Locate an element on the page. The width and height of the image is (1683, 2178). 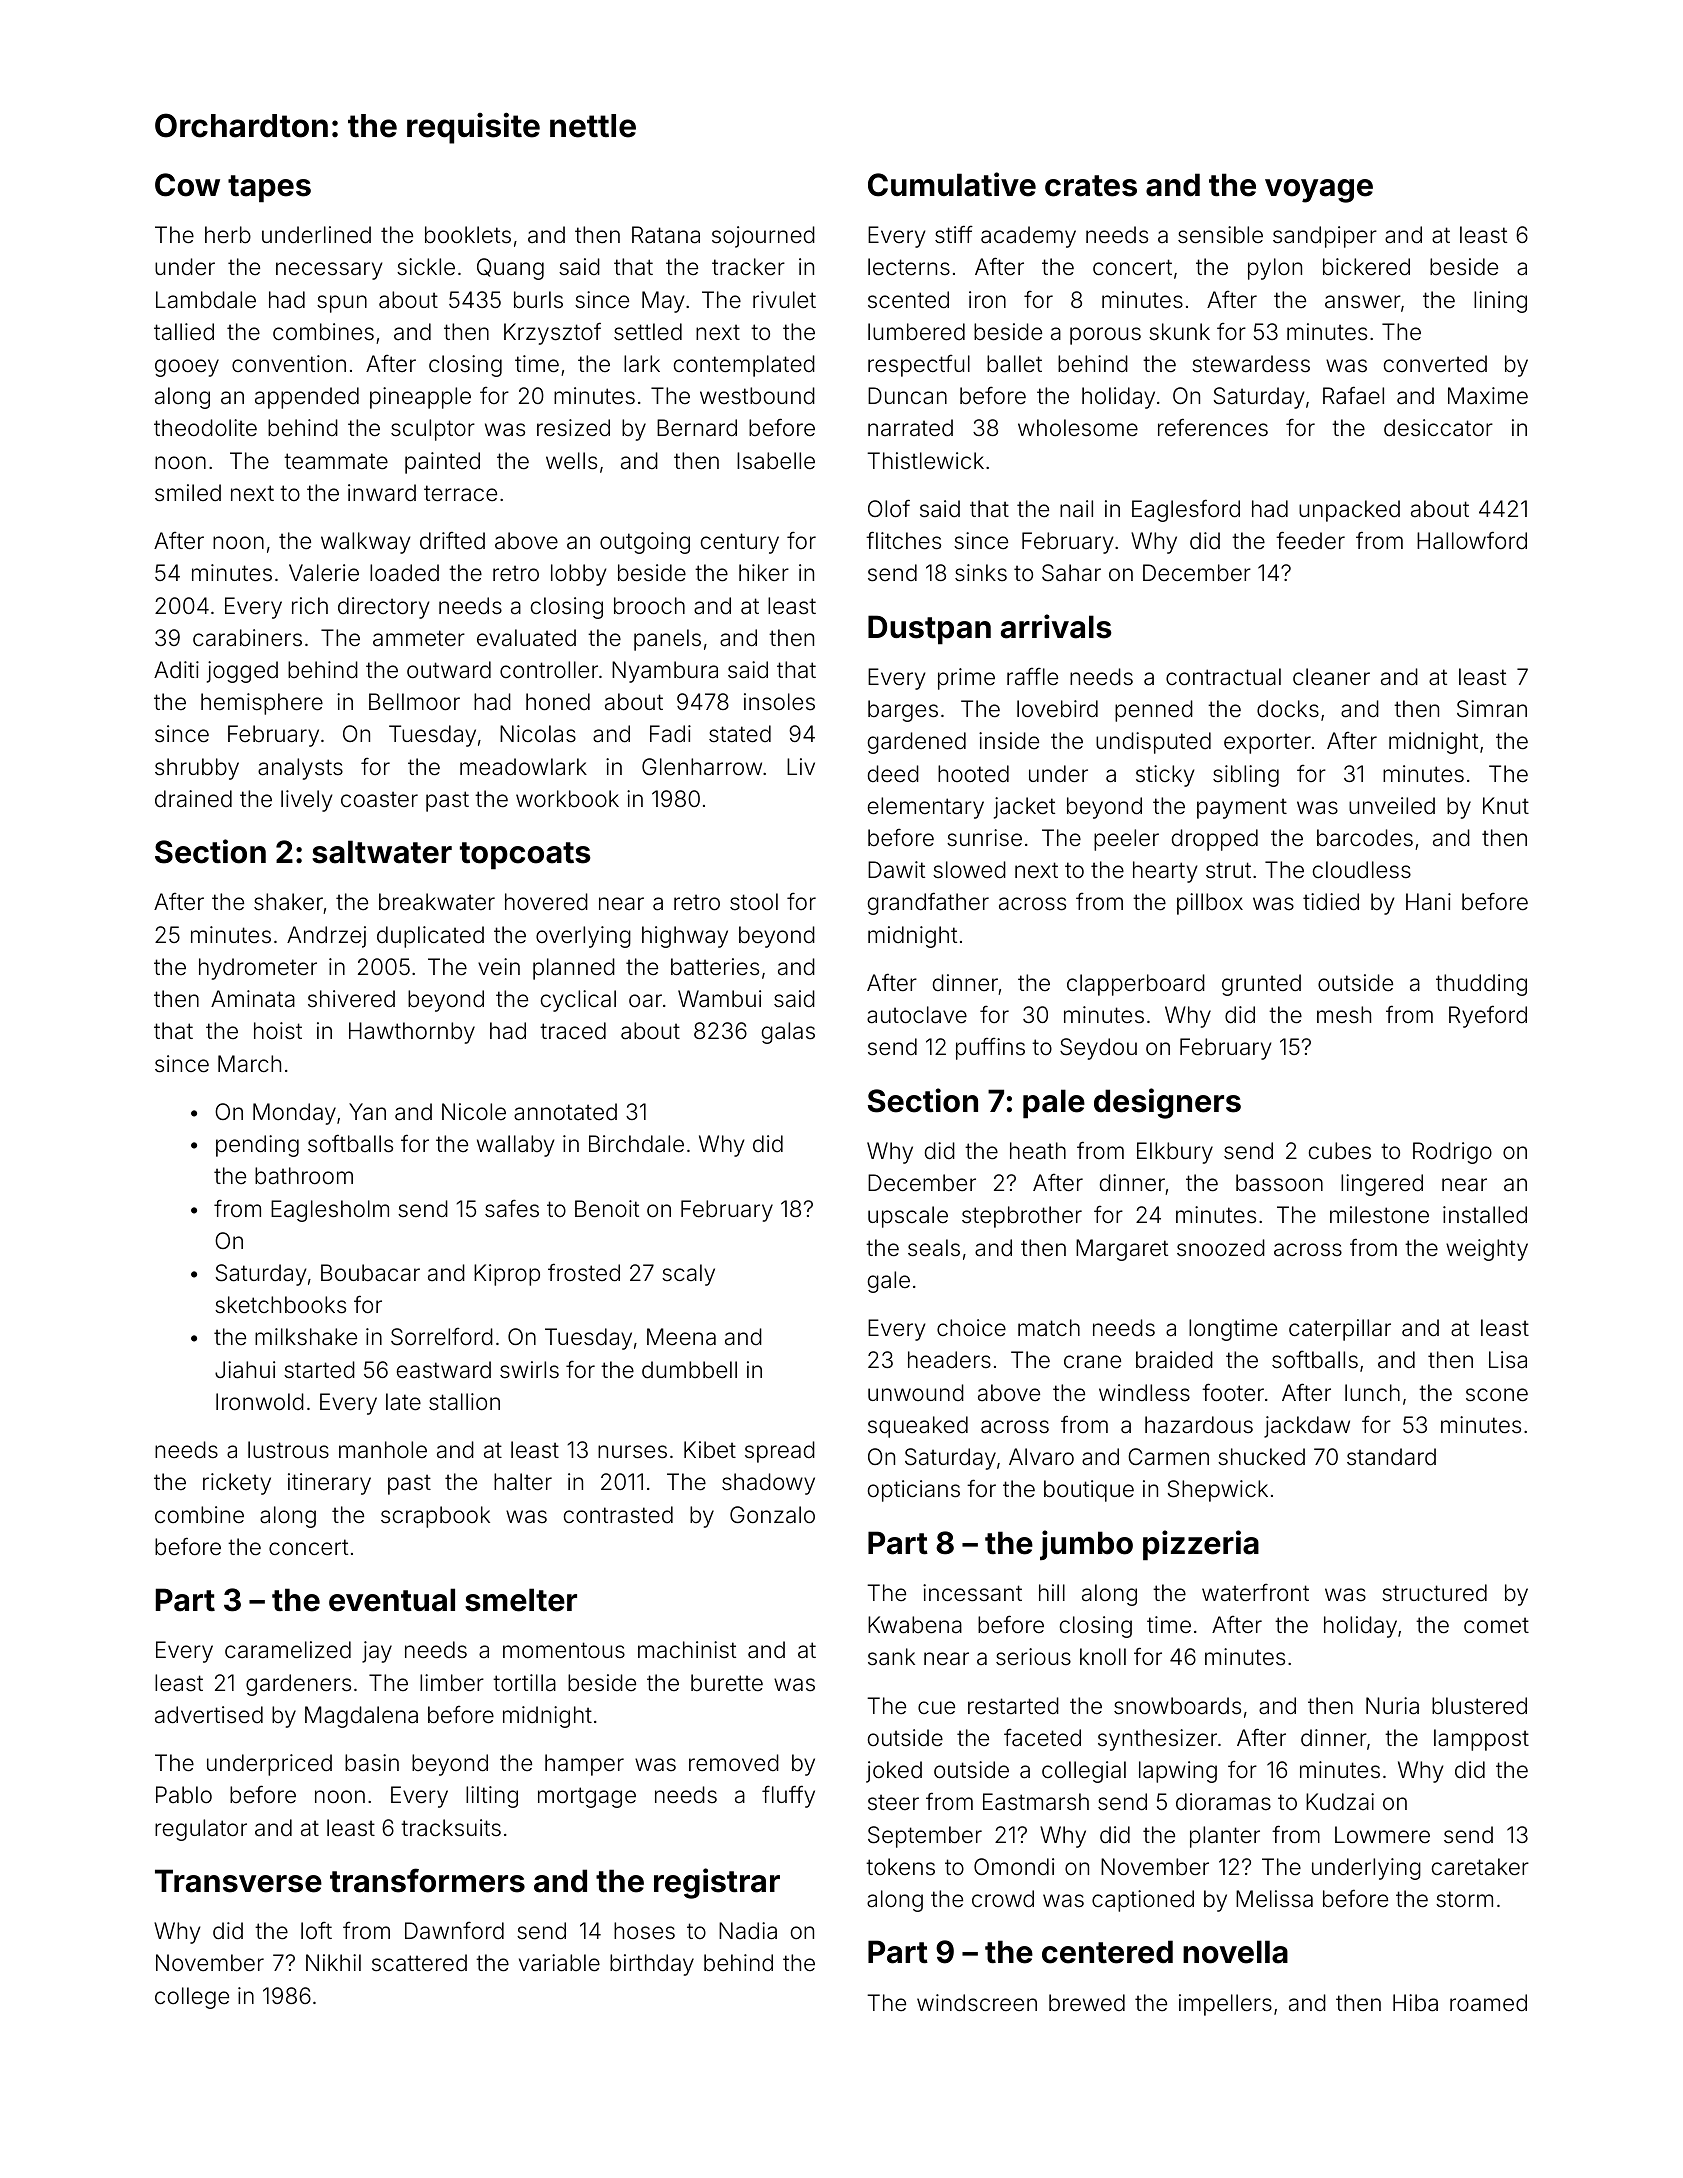
Cow is located at coordinates (187, 185).
